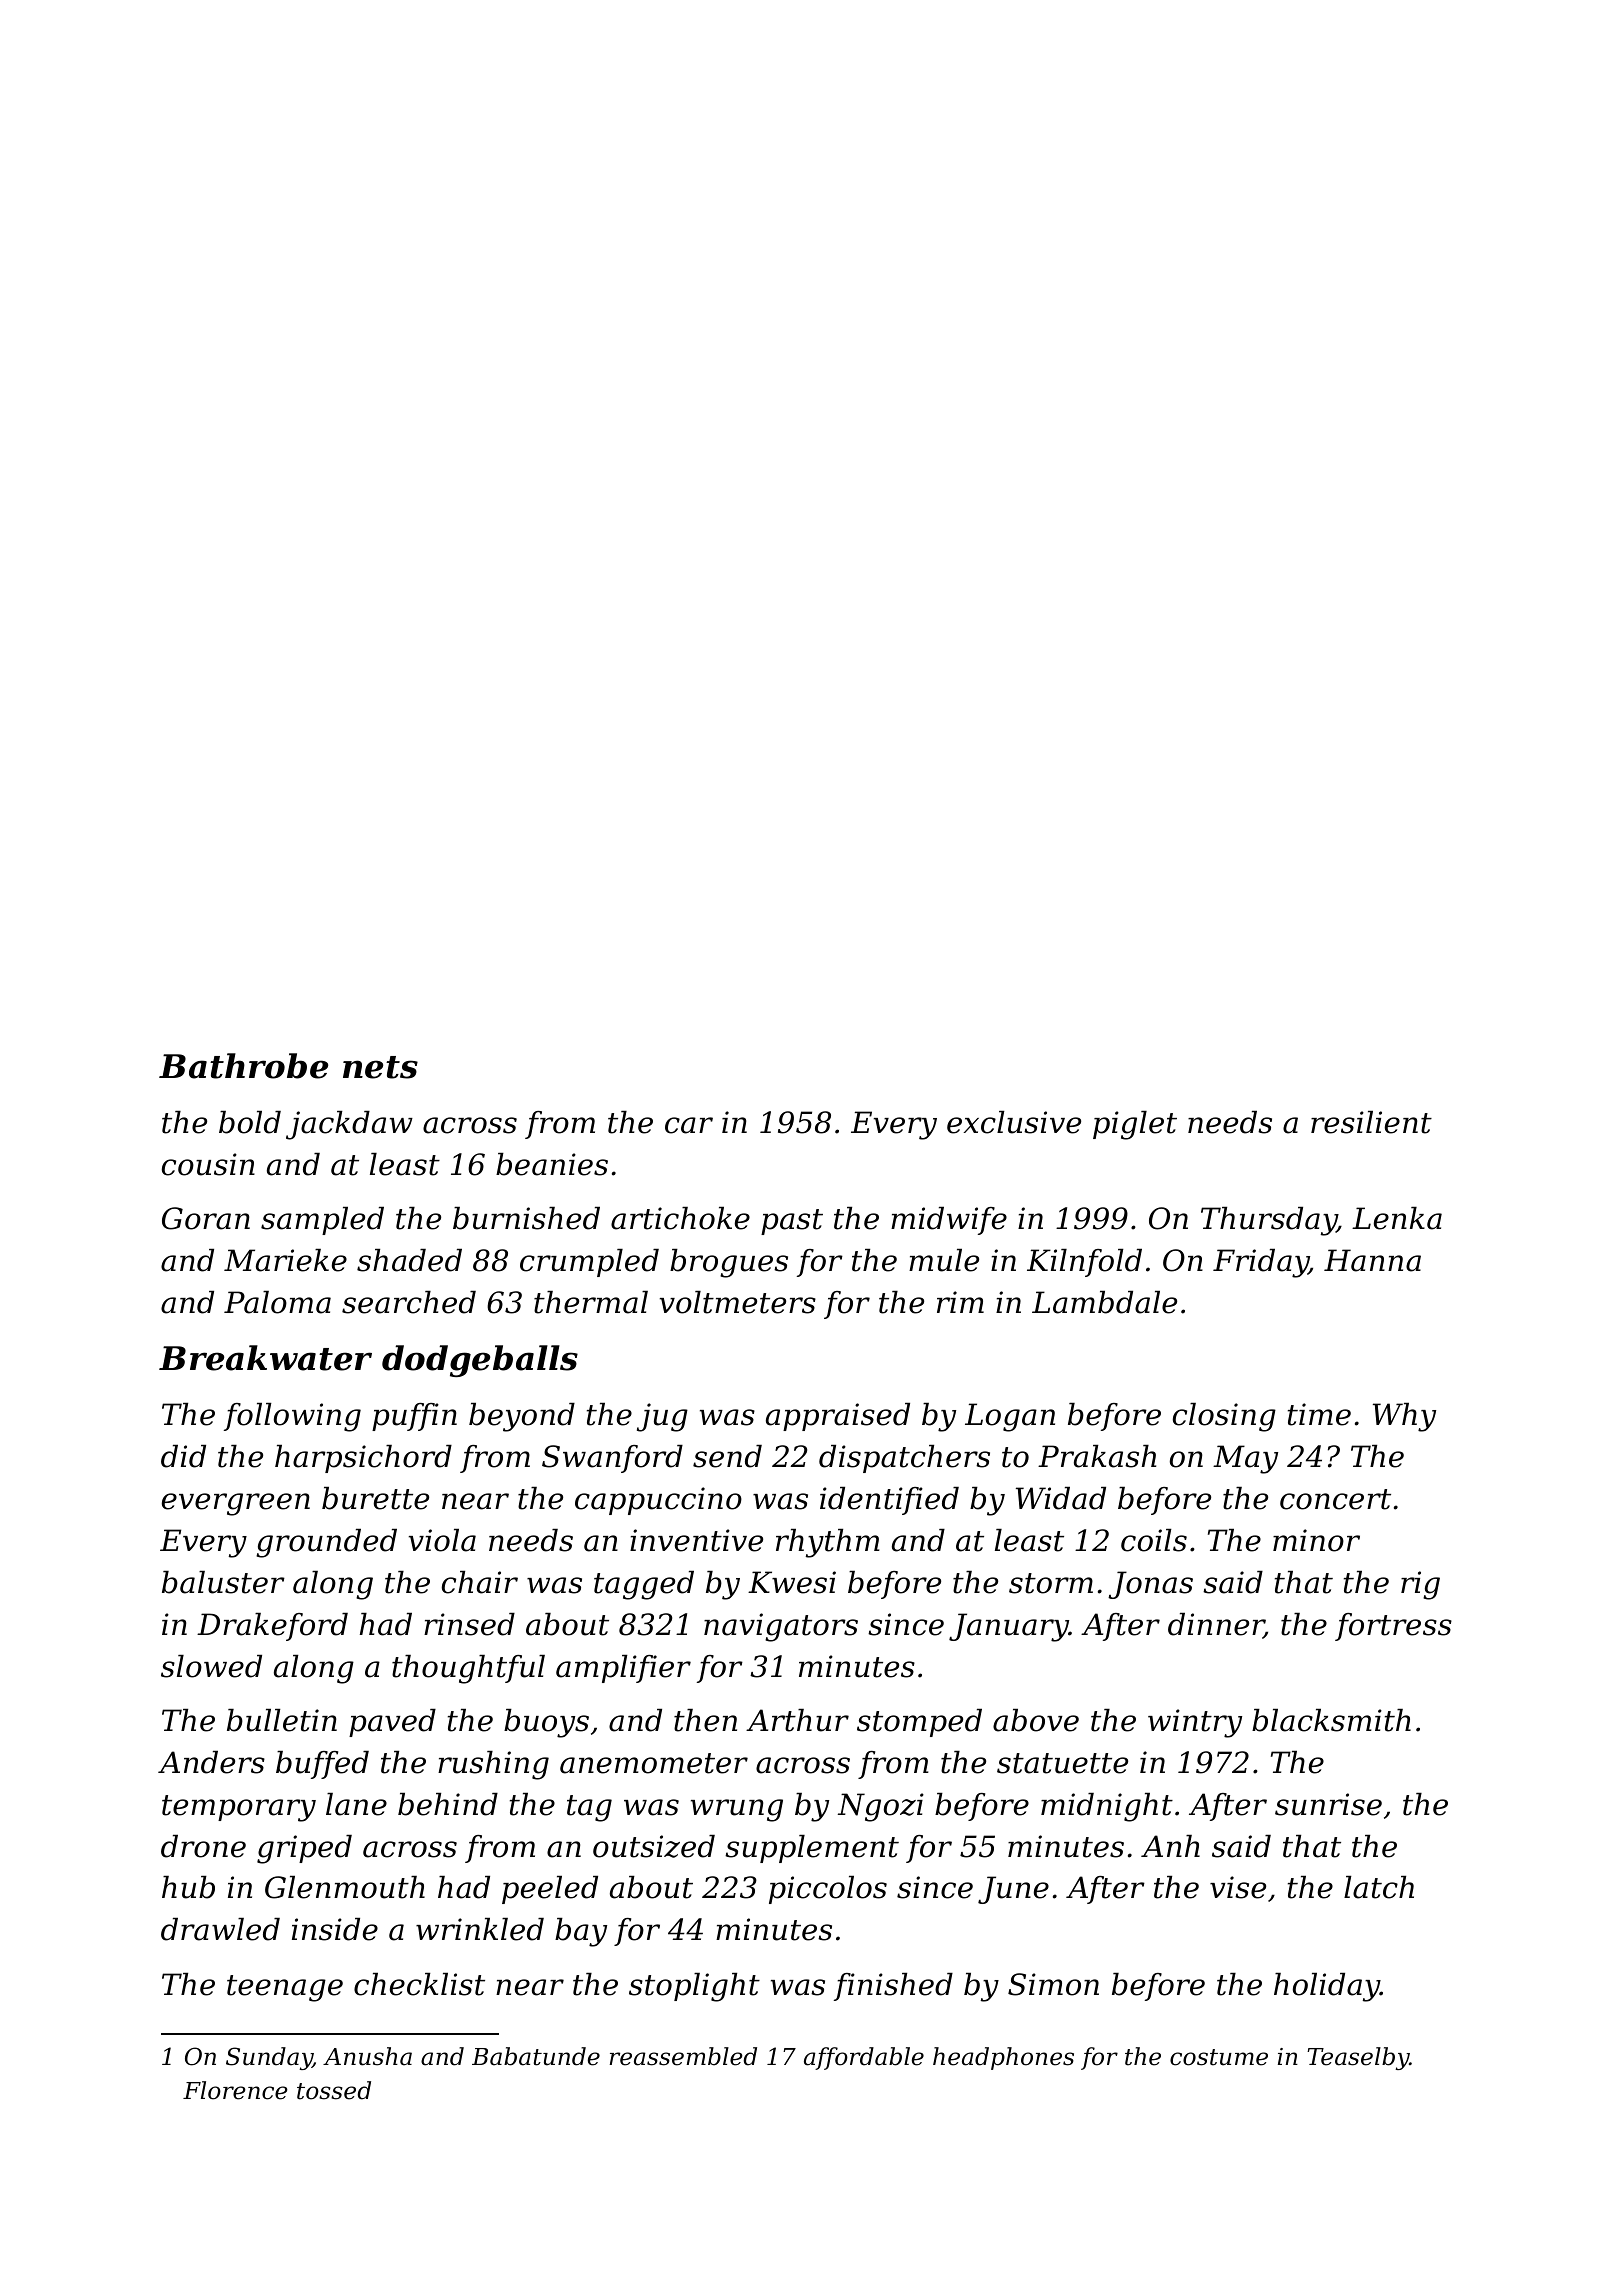 This image has height=2292, width=1620. What do you see at coordinates (285, 1988) in the image?
I see `teenage` at bounding box center [285, 1988].
